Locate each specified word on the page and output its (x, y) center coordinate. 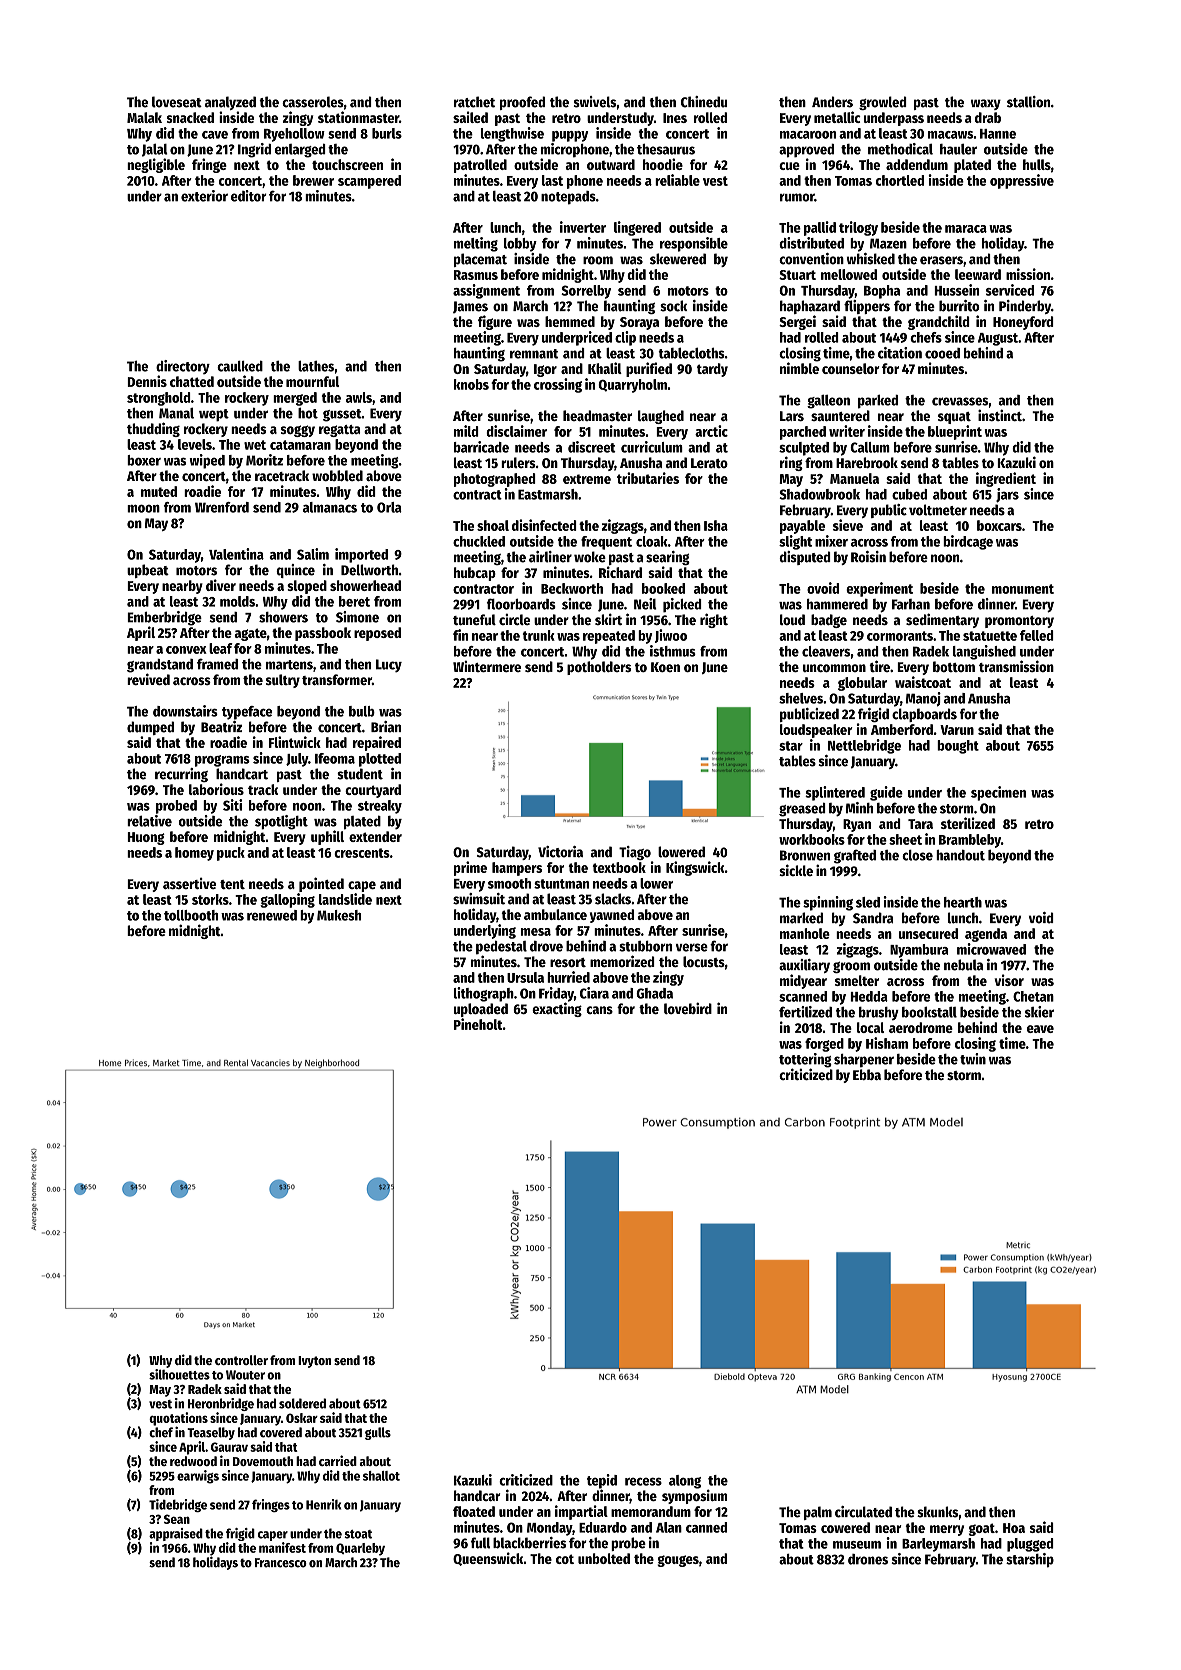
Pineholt (478, 1024)
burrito (959, 306)
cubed (909, 494)
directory (183, 367)
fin (460, 635)
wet (255, 445)
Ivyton (314, 1362)
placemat (480, 260)
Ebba (867, 1074)
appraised (176, 1534)
